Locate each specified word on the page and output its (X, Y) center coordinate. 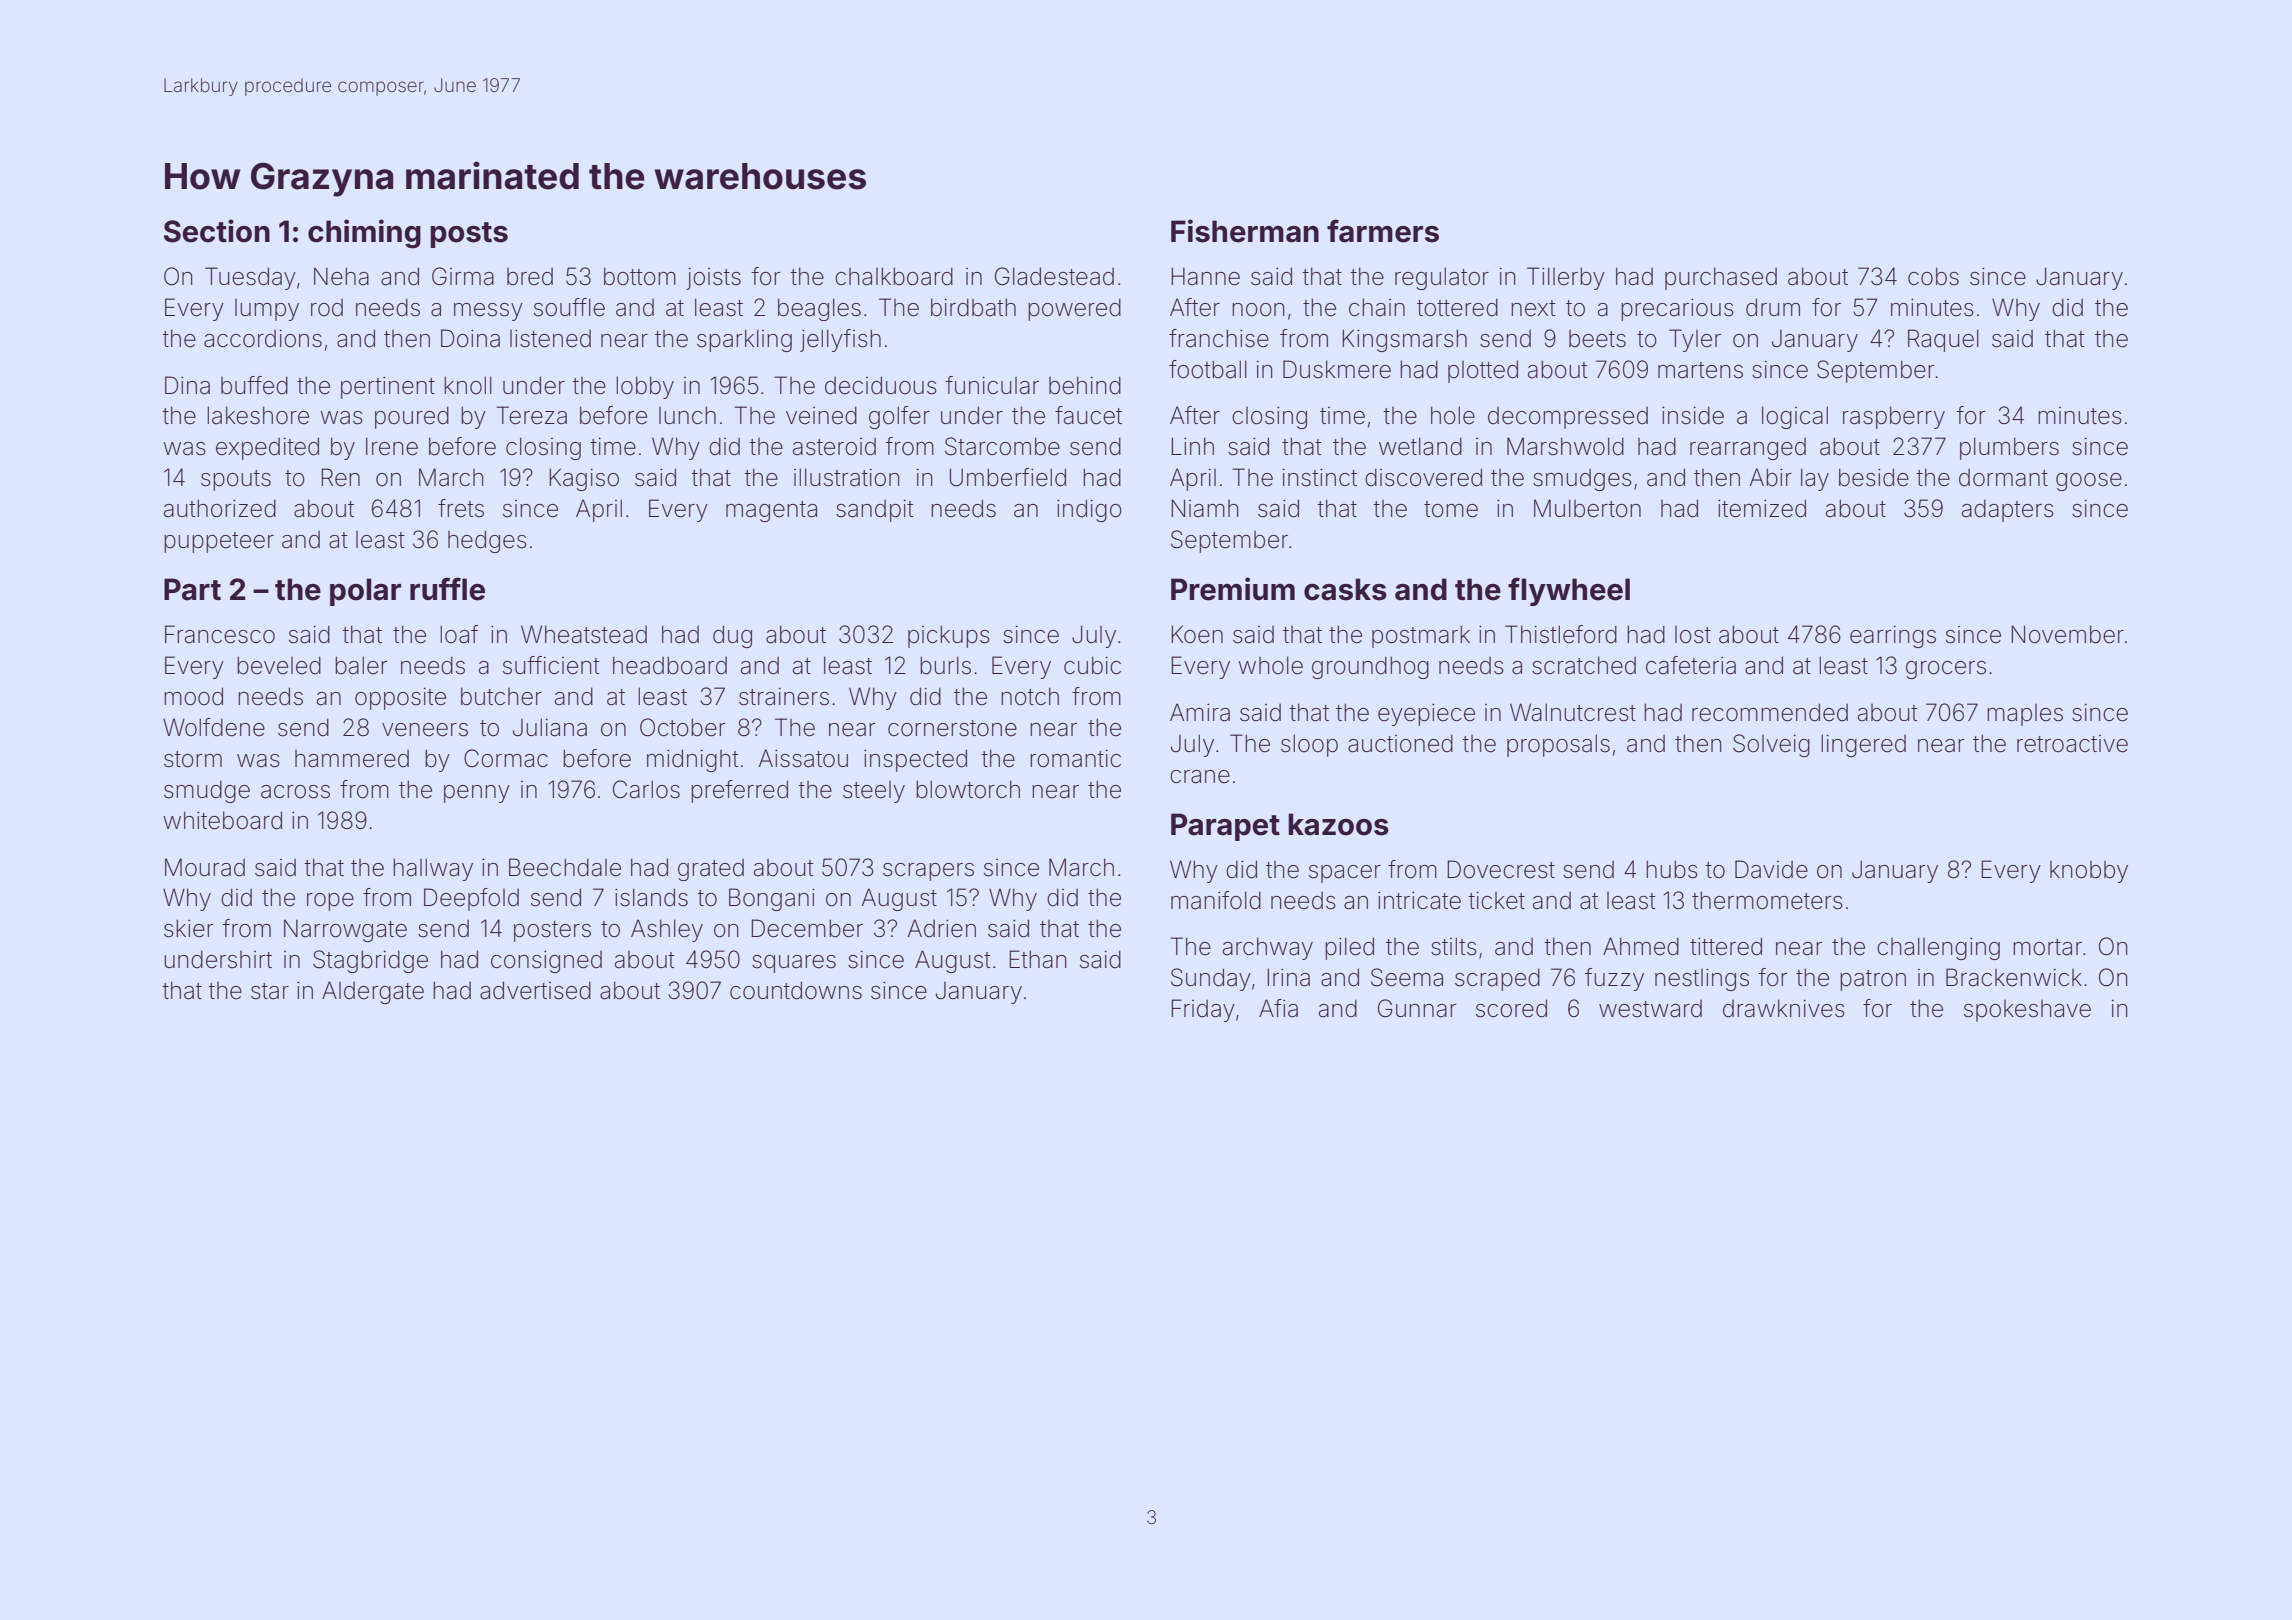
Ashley (667, 930)
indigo (1089, 510)
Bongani (771, 899)
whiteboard (222, 820)
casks (1345, 589)
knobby (2089, 872)
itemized (1762, 508)
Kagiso (584, 479)
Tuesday (250, 278)
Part (192, 589)
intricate (1419, 901)
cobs (1933, 276)
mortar (2047, 947)
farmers (1383, 231)
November (2067, 634)
